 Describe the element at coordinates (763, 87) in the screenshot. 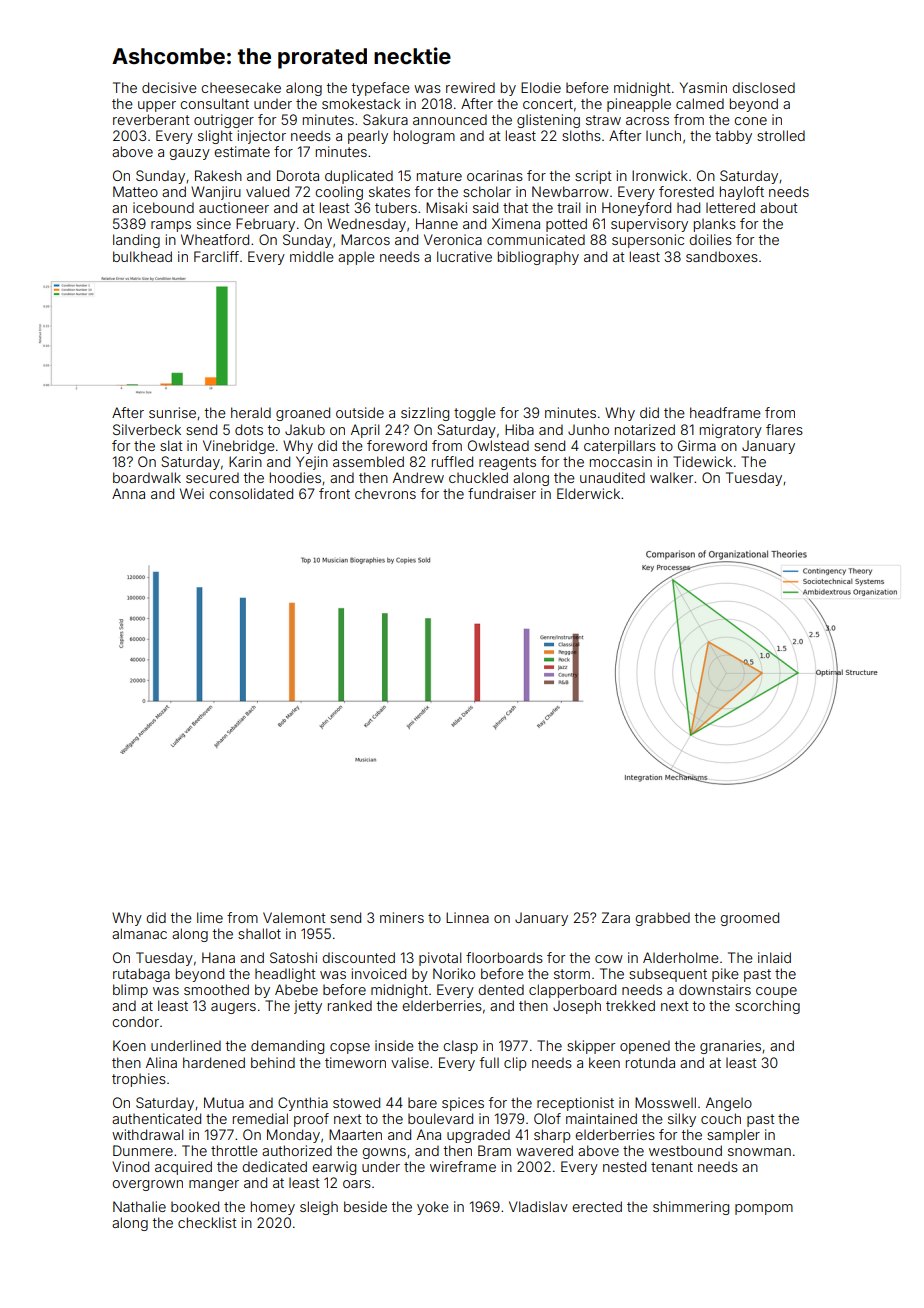

I see `disclosed` at that location.
